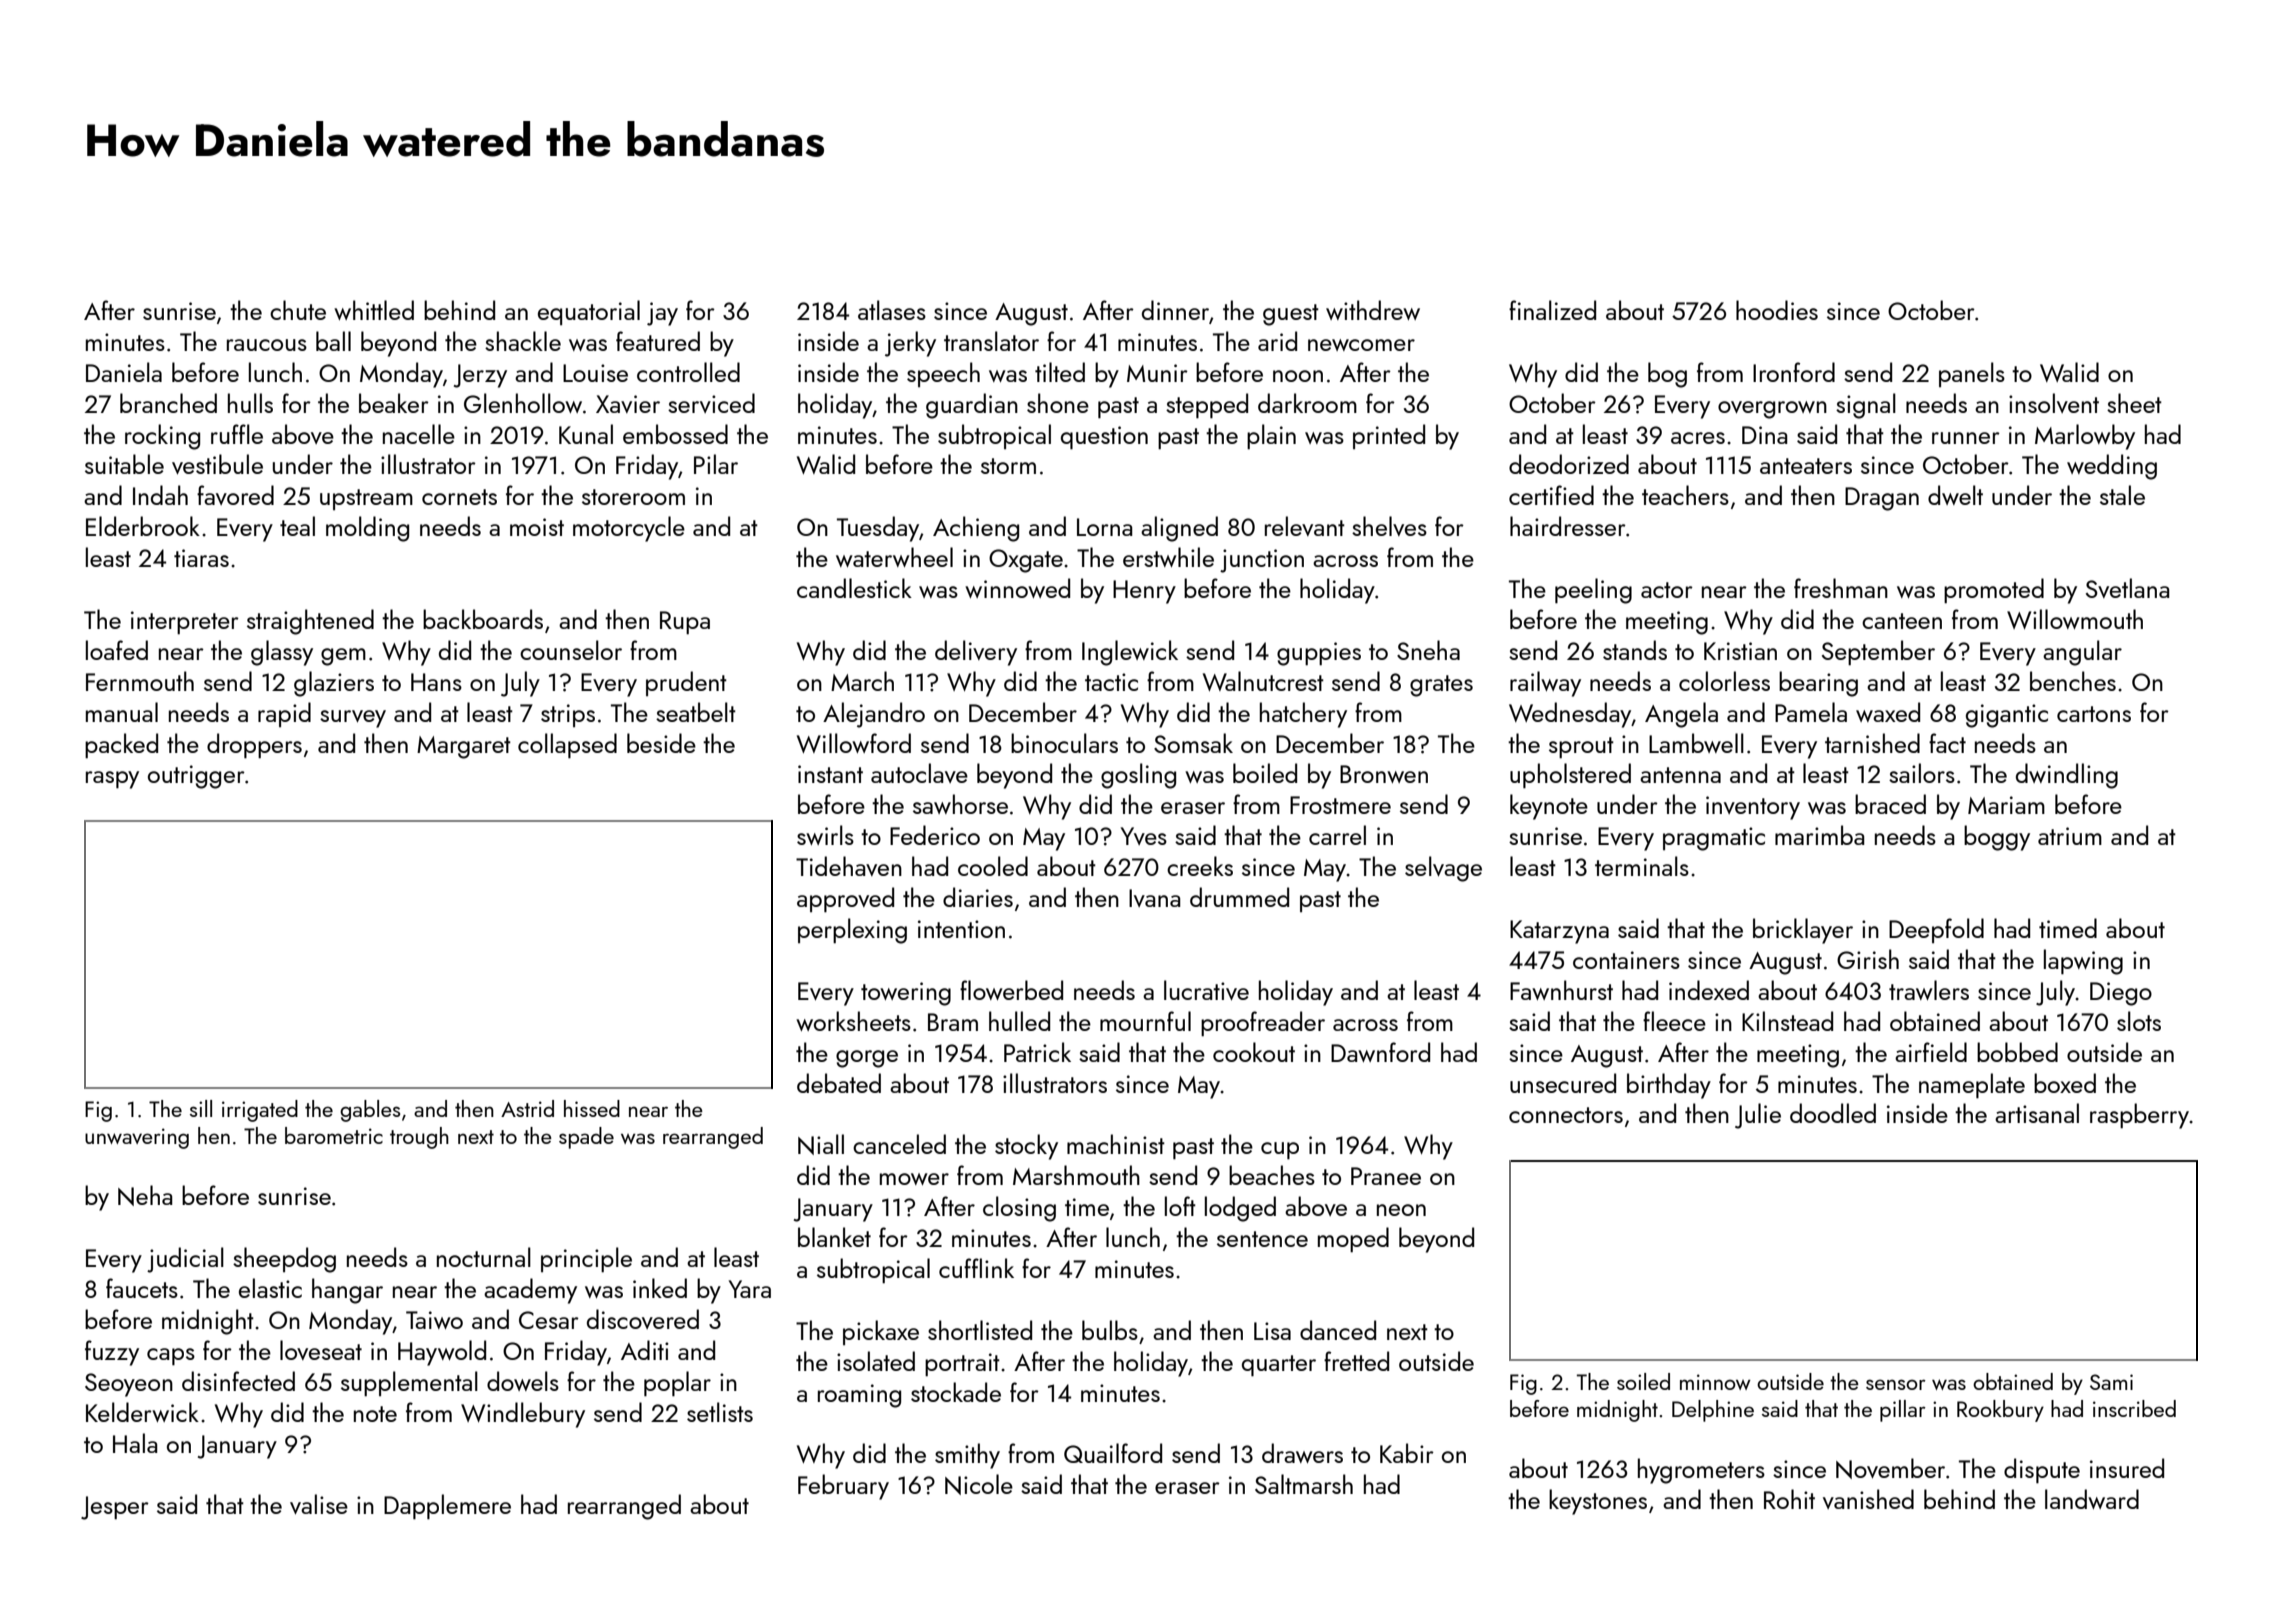 Image resolution: width=2282 pixels, height=1614 pixels. Describe the element at coordinates (267, 345) in the document. I see `raucous` at that location.
